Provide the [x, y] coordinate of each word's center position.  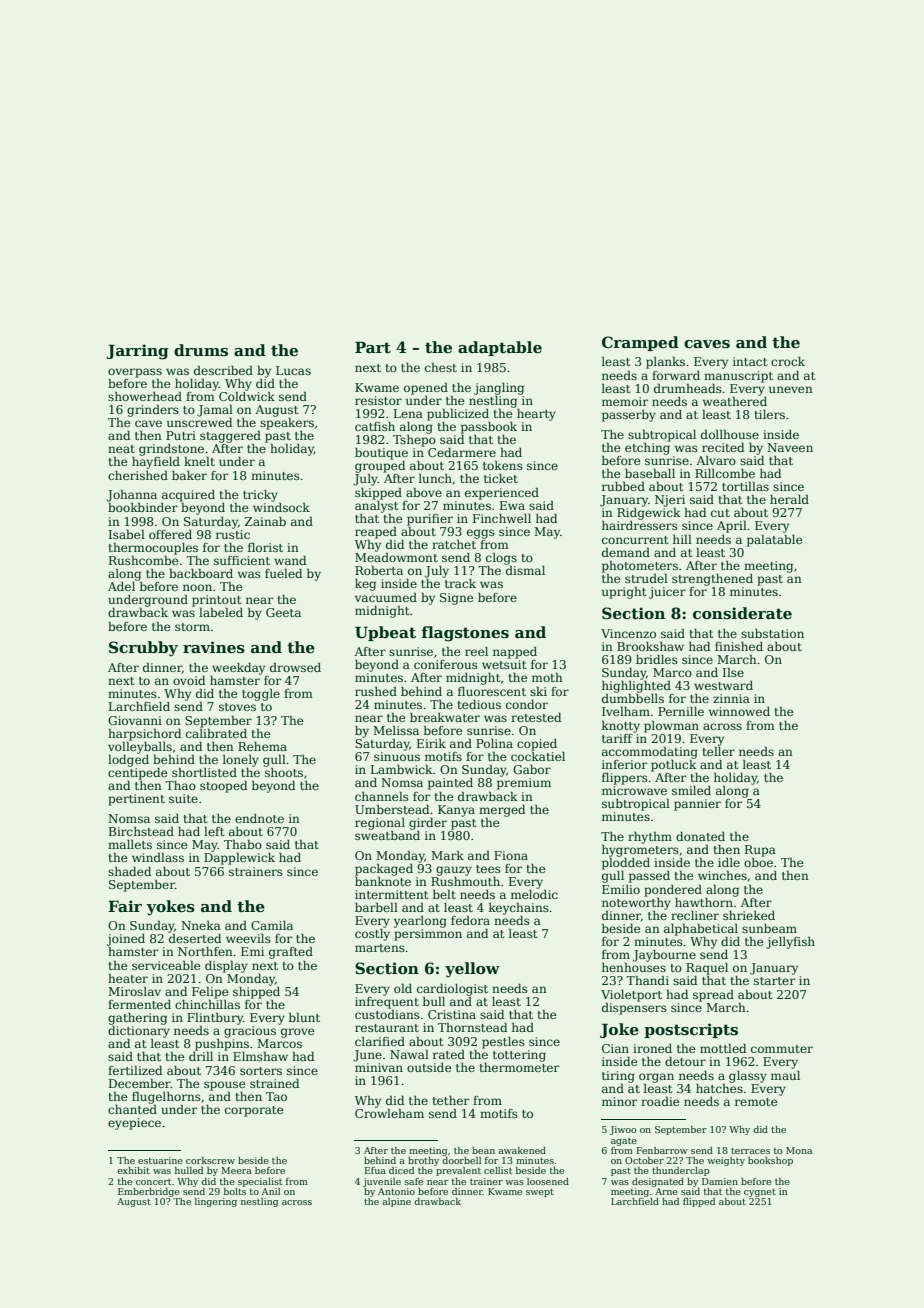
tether [450, 1100]
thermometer [519, 1067]
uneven [791, 389]
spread [713, 995]
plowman [671, 727]
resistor [378, 400]
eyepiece [134, 1124]
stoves [237, 707]
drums [201, 350]
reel [476, 651]
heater [128, 978]
